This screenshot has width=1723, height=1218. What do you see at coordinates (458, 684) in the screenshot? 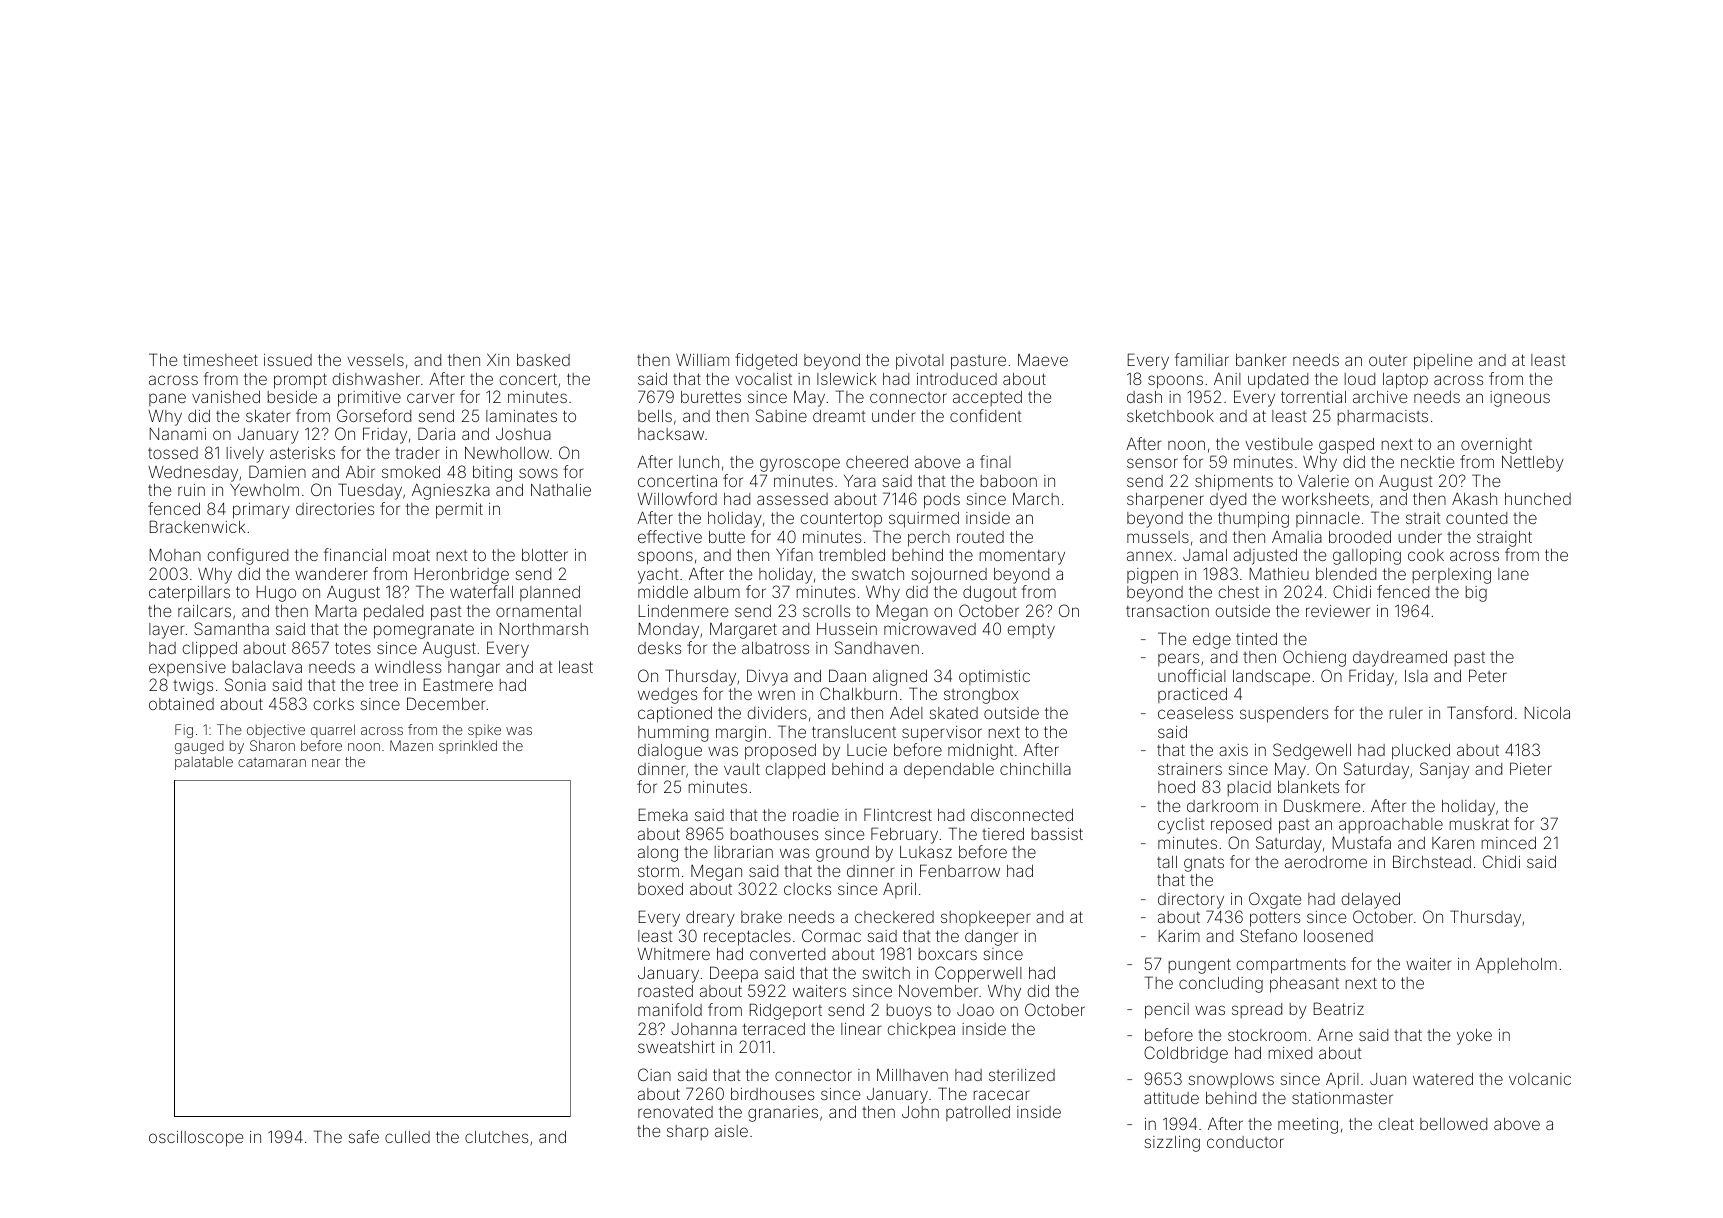
I see `Eastmere` at bounding box center [458, 684].
